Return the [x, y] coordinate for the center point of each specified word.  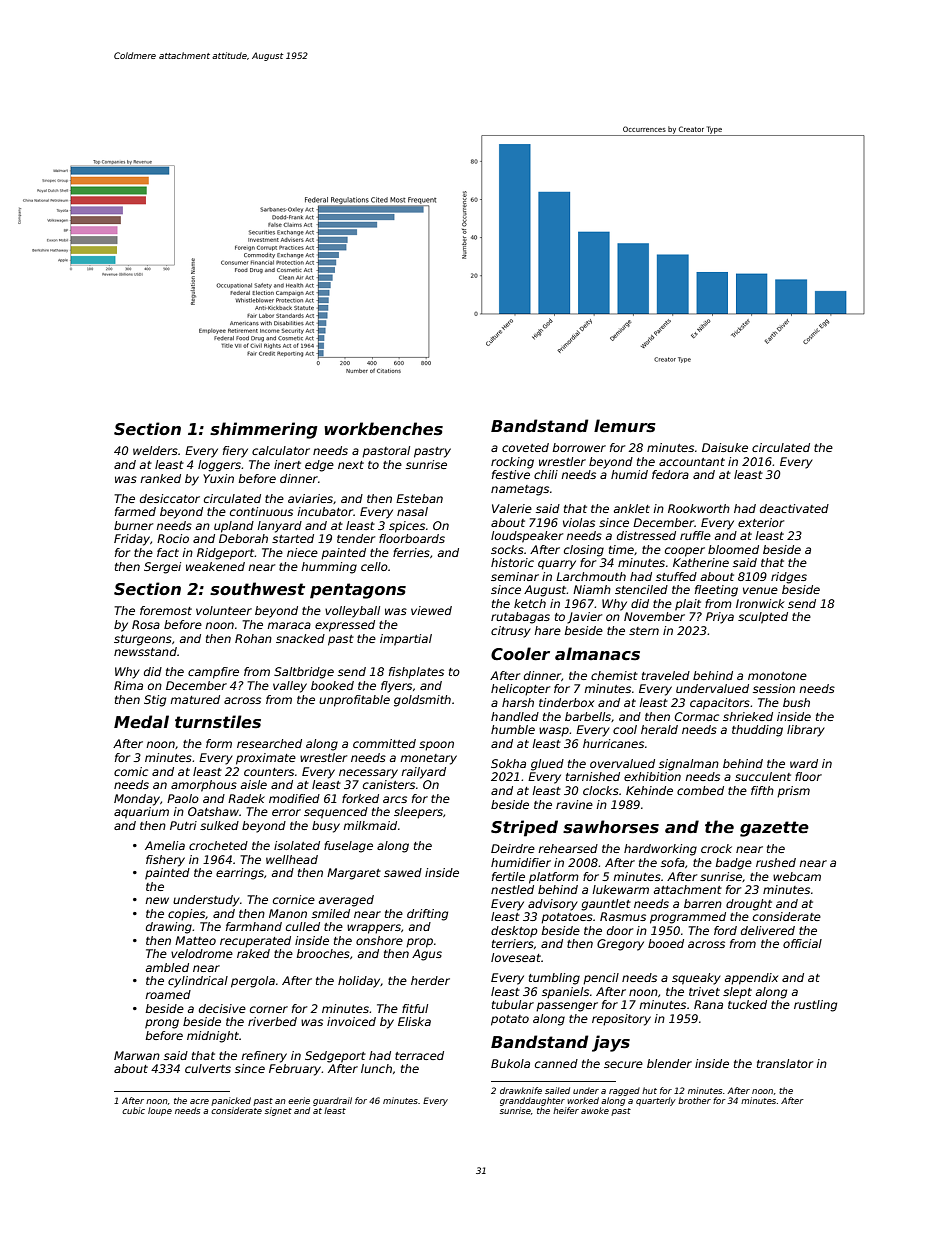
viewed [431, 610]
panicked [231, 1101]
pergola [253, 982]
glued [547, 765]
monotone [777, 676]
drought [749, 905]
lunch [376, 1068]
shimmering [264, 430]
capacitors [720, 704]
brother [694, 1100]
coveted [525, 447]
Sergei [162, 568]
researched [269, 743]
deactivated [794, 508]
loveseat [516, 957]
